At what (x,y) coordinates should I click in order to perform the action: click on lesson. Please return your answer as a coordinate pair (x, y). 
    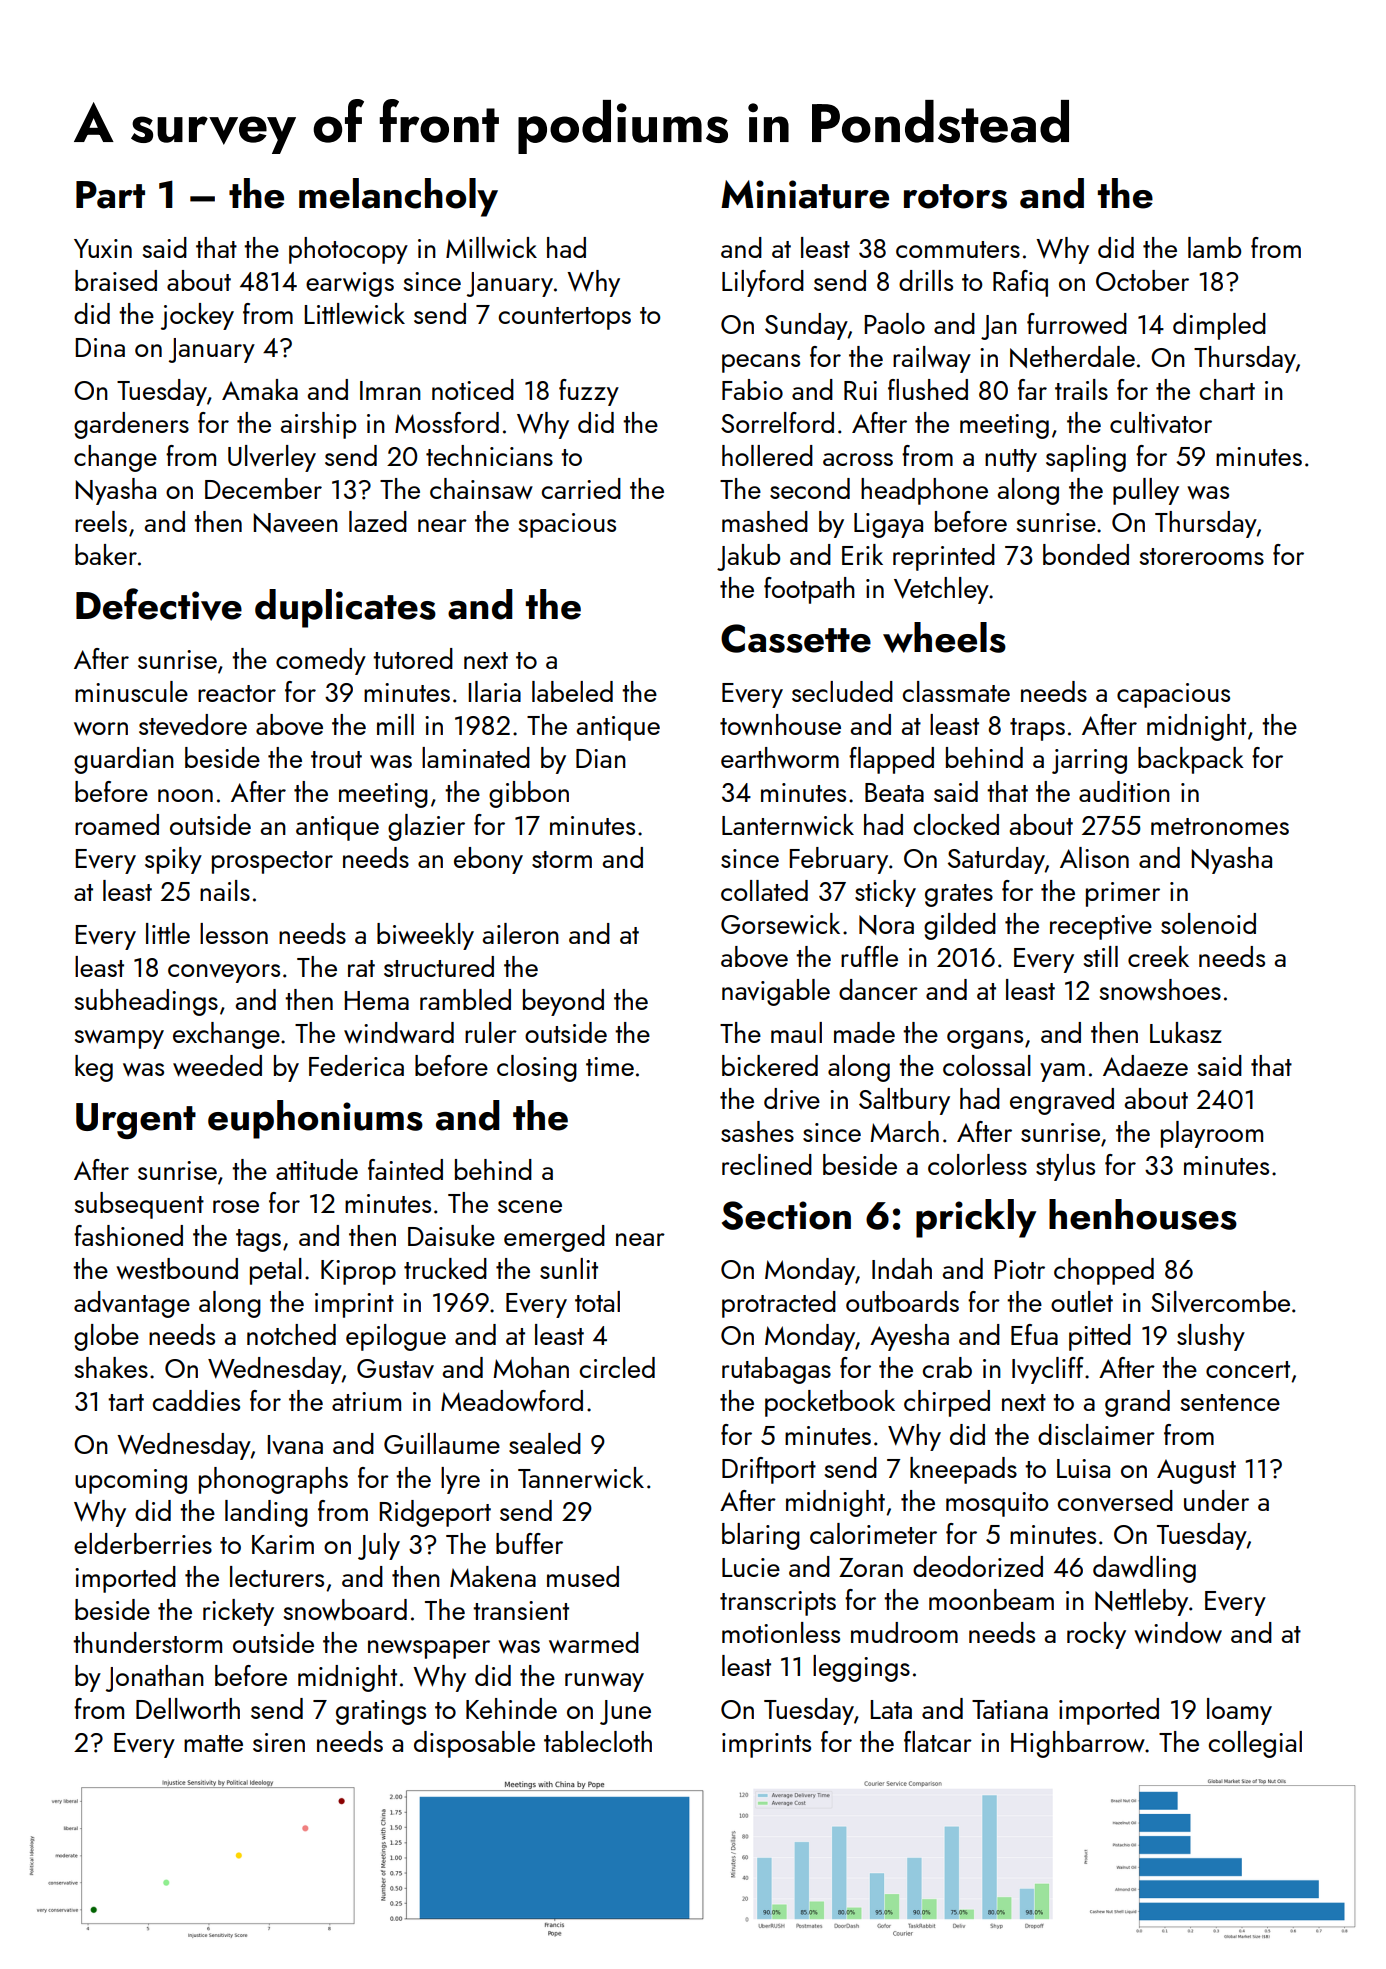
    Looking at the image, I should click on (234, 933).
